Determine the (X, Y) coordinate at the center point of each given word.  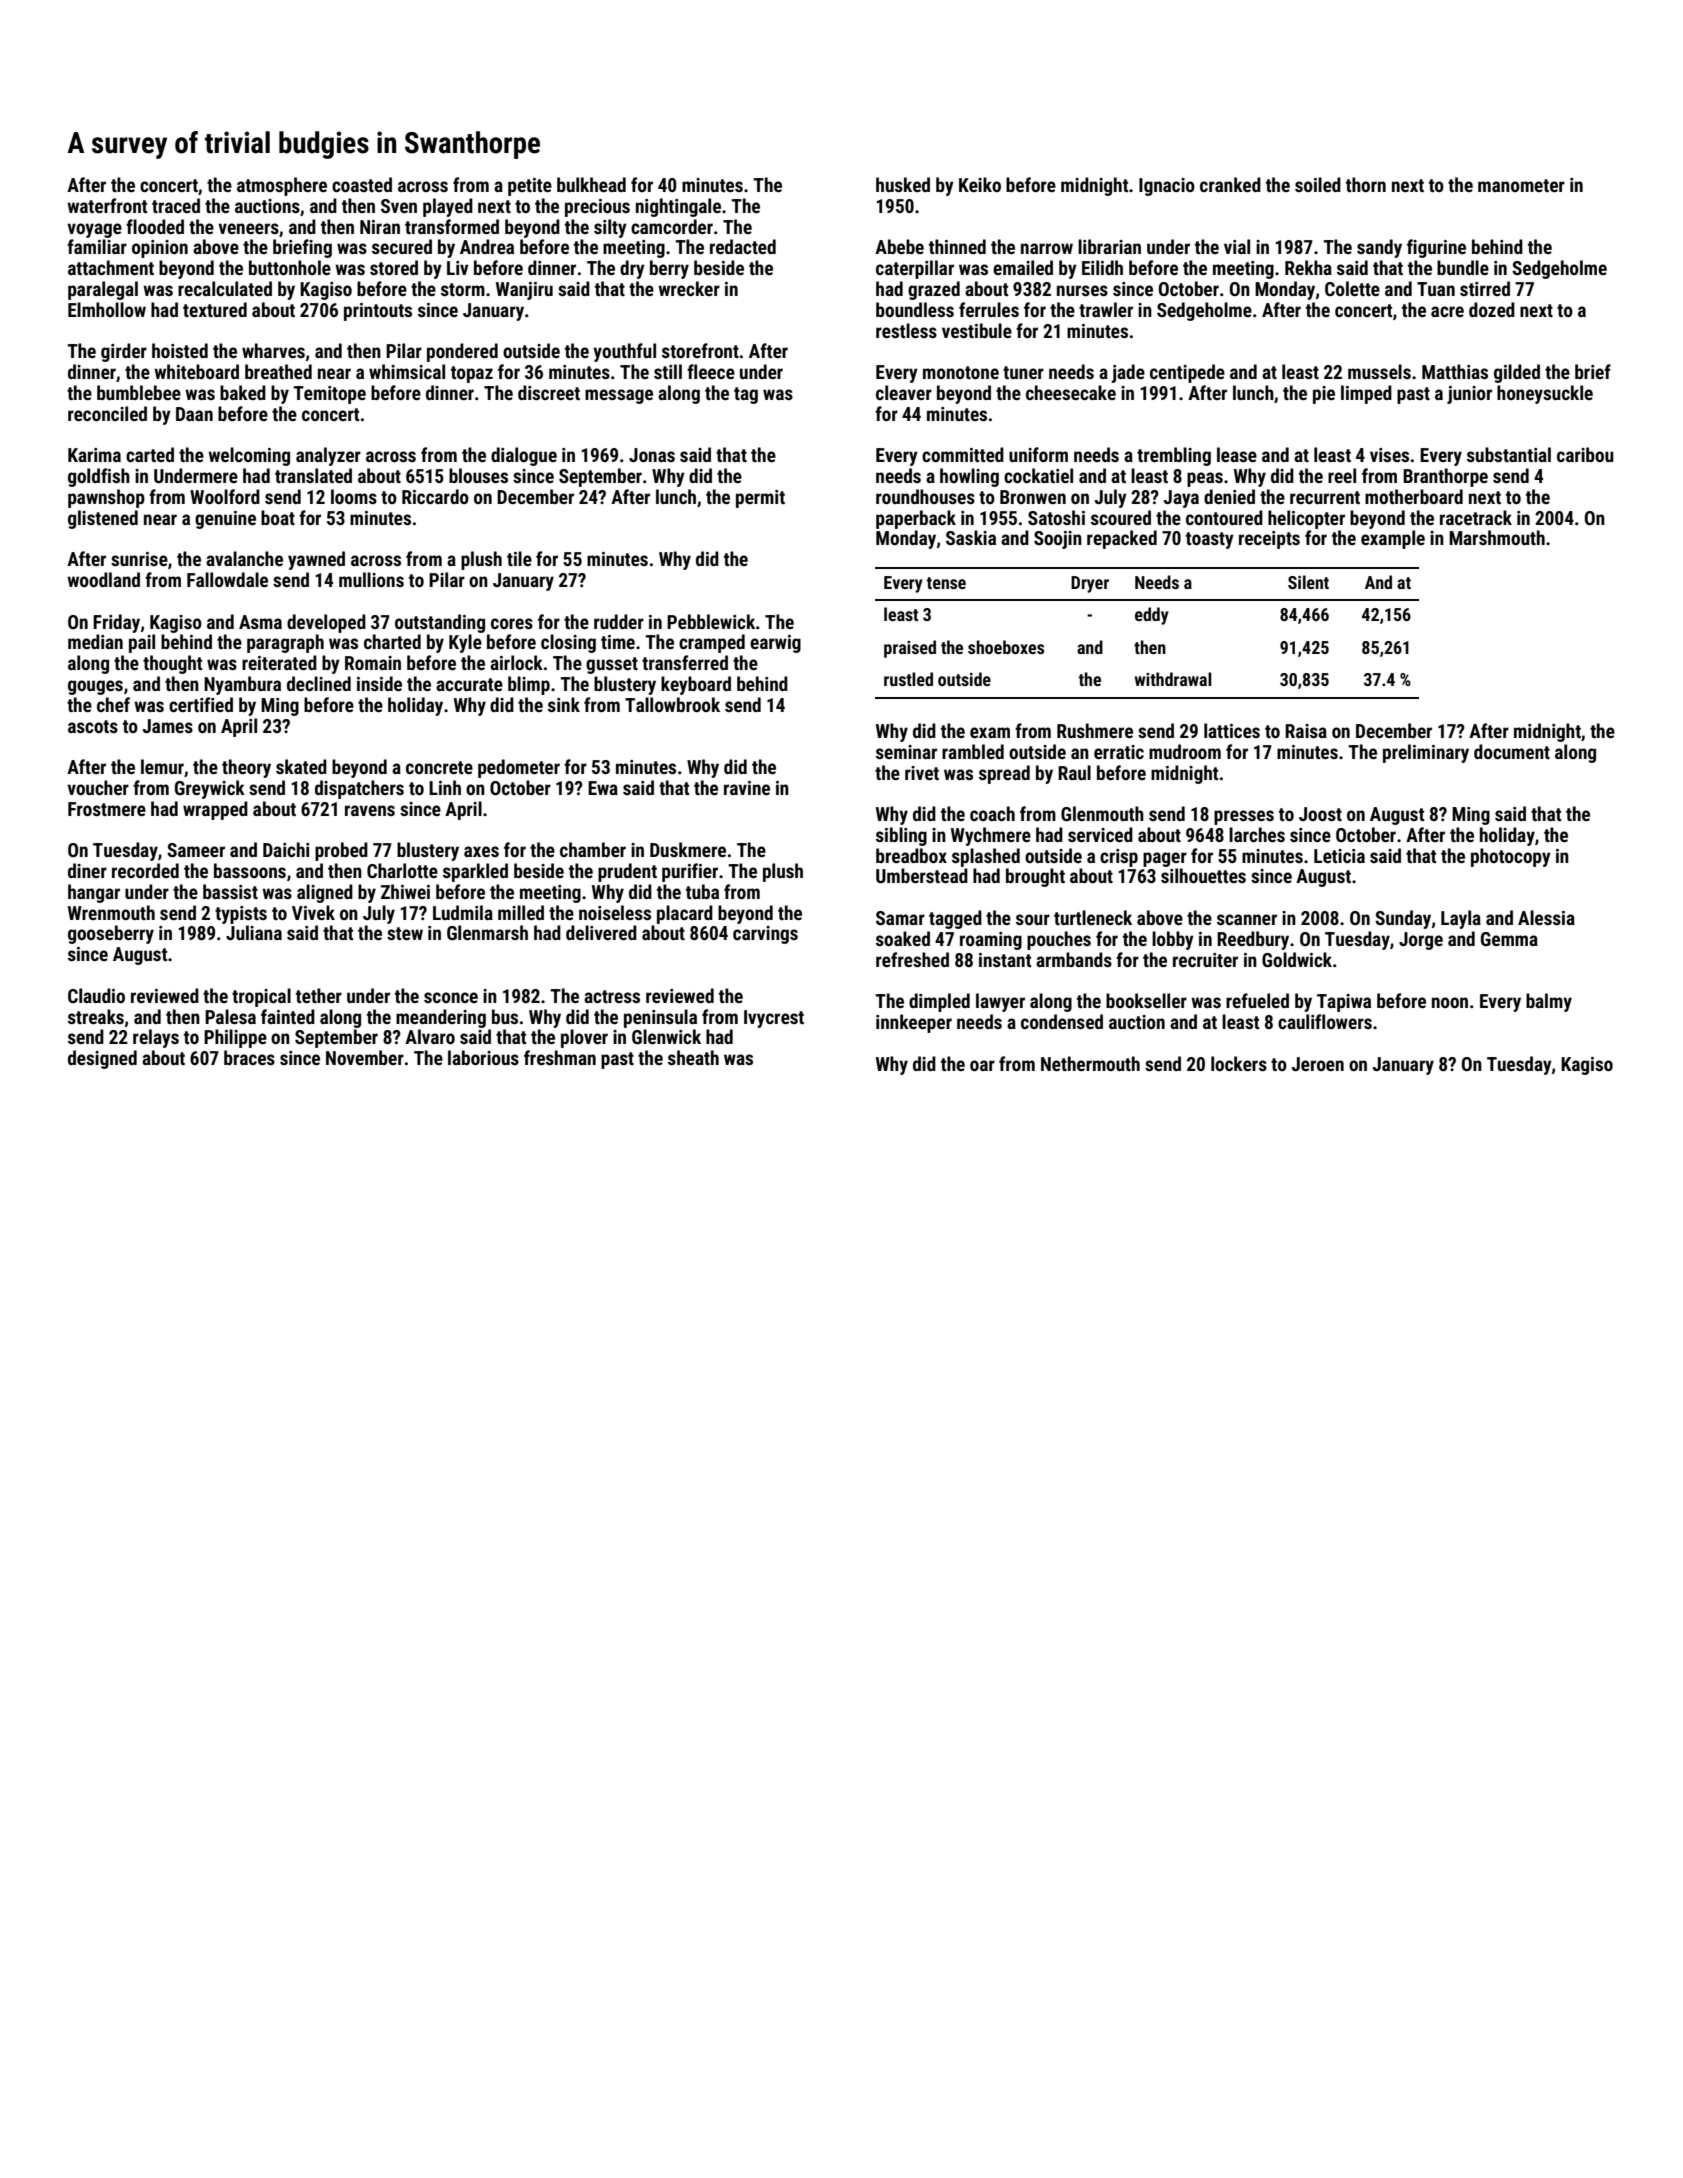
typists (241, 915)
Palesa (230, 1016)
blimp (529, 685)
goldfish (99, 477)
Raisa (1306, 731)
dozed (1492, 309)
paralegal (103, 290)
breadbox (911, 855)
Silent (1308, 582)
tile (519, 558)
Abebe (899, 246)
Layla (1461, 919)
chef (113, 704)
